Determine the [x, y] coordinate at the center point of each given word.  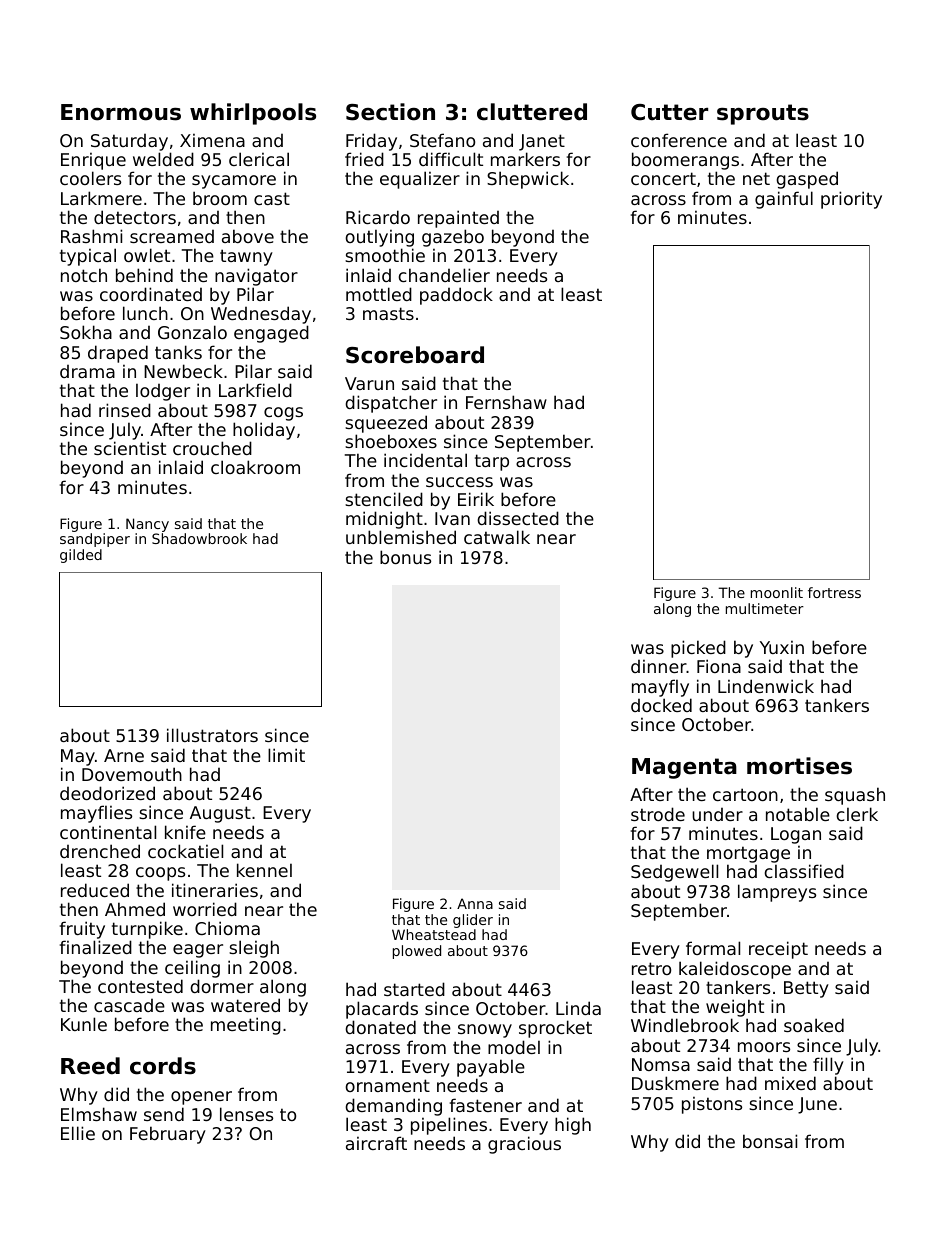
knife [185, 832]
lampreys [777, 893]
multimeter [765, 608]
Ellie [78, 1133]
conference [679, 140]
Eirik [476, 499]
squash [855, 796]
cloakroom [255, 467]
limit [286, 755]
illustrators [212, 735]
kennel [264, 870]
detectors [135, 217]
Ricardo [378, 217]
